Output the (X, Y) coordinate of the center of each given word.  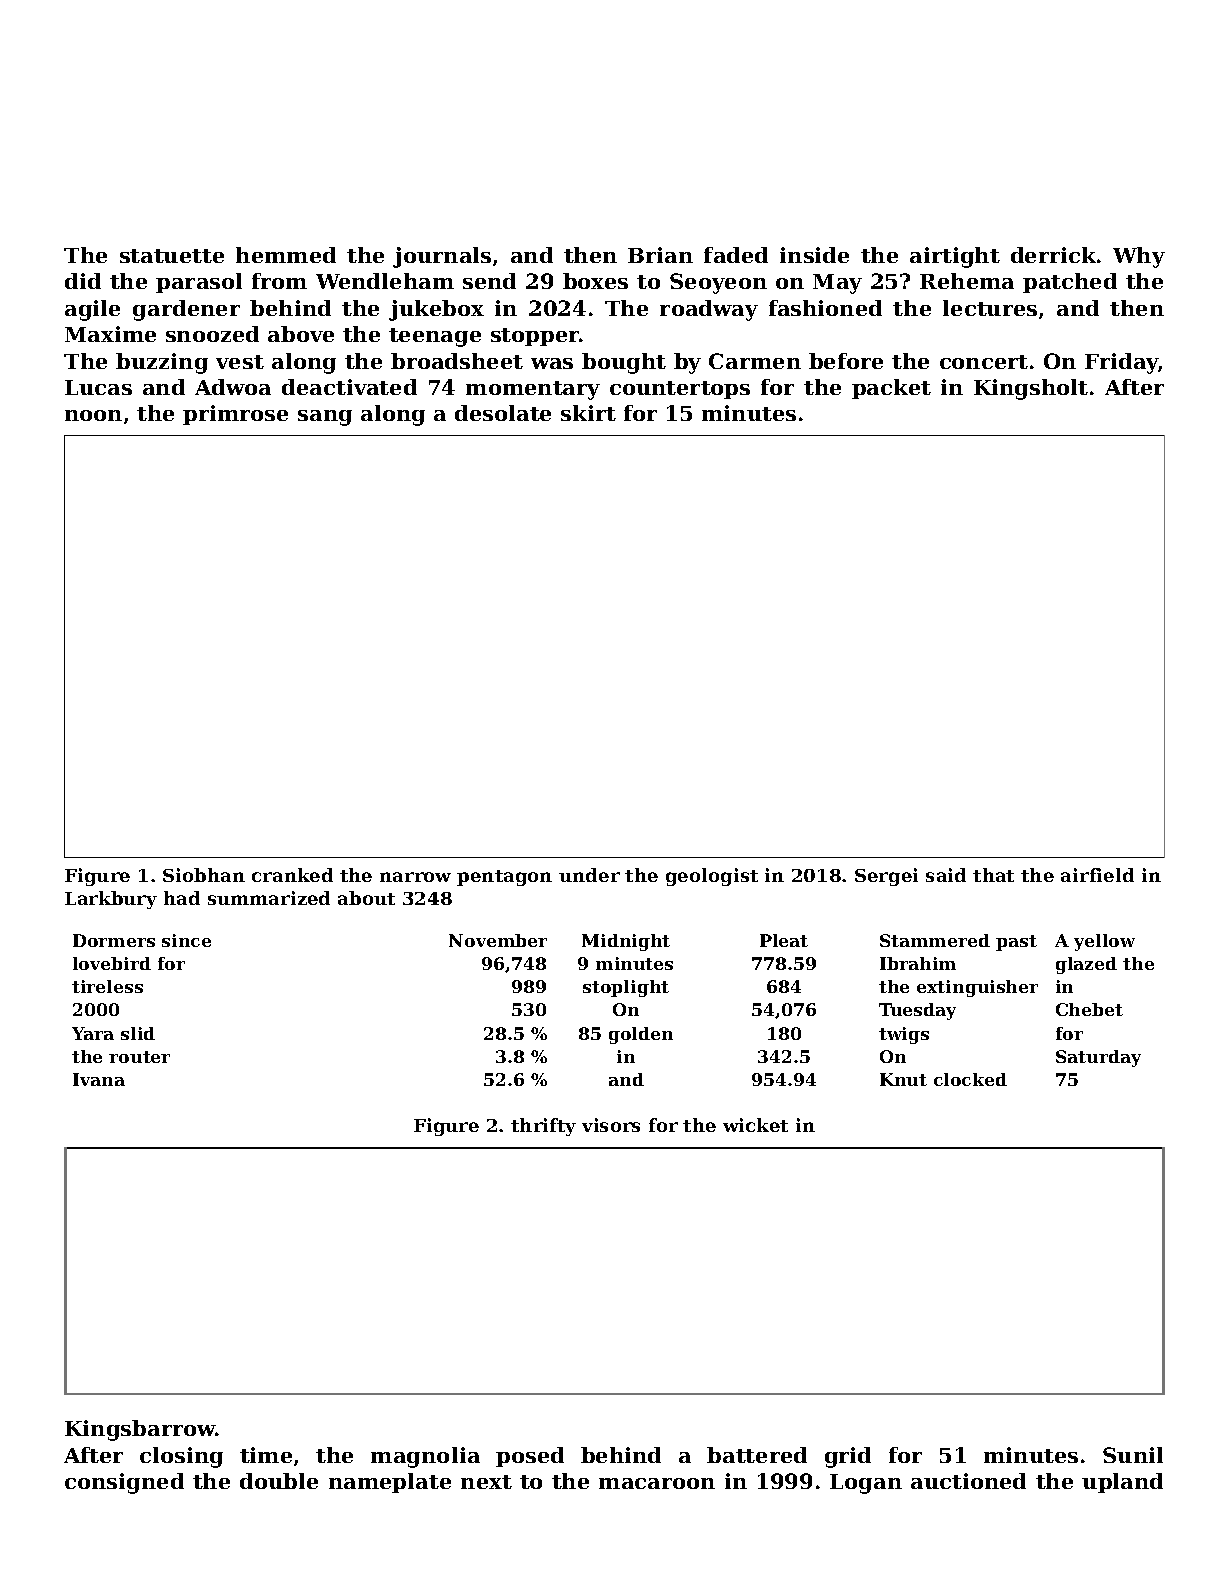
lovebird (112, 963)
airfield (1097, 875)
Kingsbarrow (140, 1430)
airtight (955, 257)
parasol (199, 283)
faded (736, 255)
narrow (415, 877)
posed (530, 1457)
